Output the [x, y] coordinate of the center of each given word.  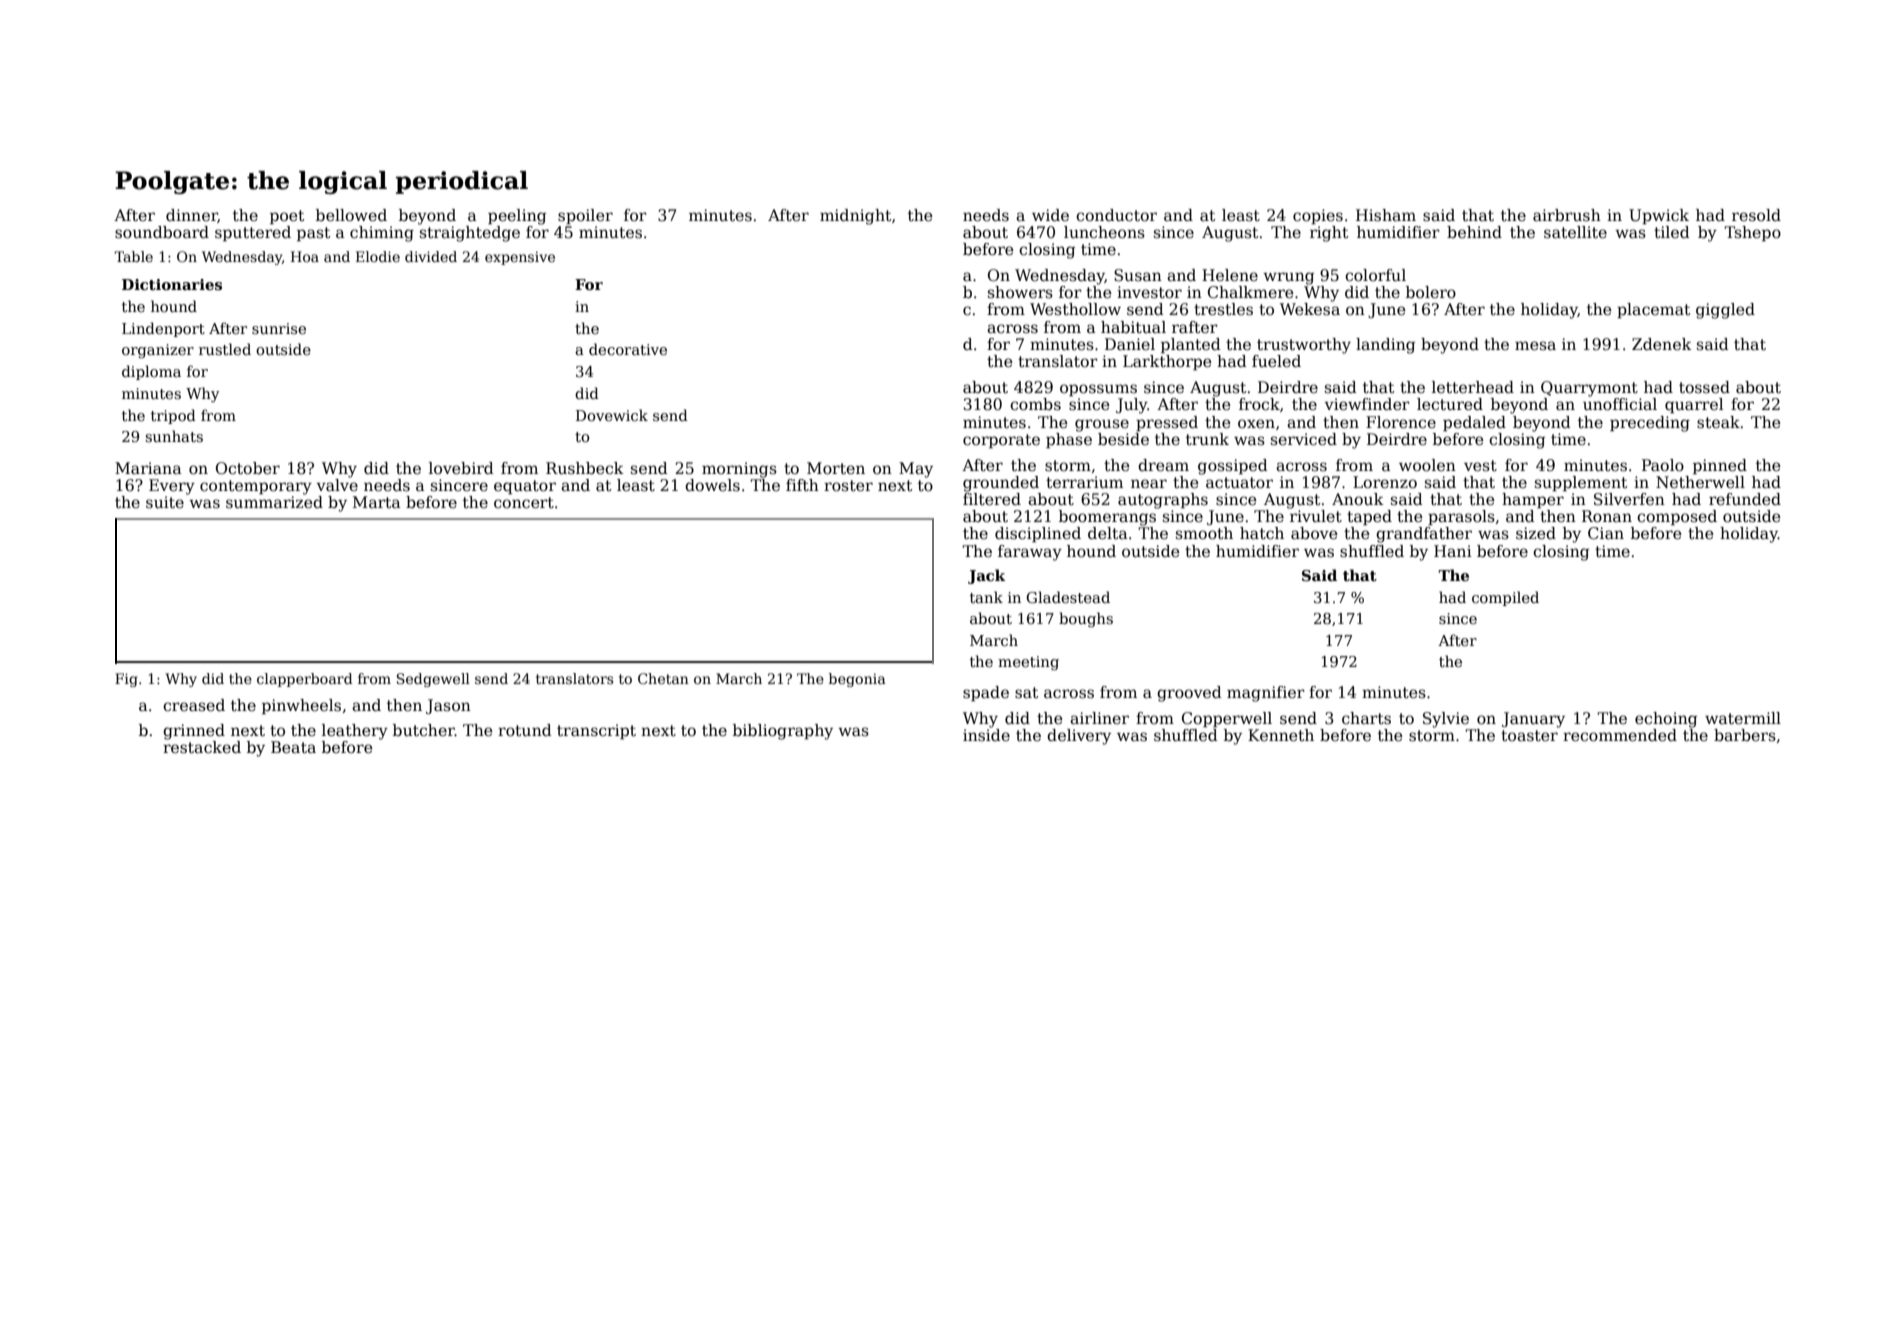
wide [1050, 215]
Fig [126, 680]
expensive [520, 258]
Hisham [1386, 215]
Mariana [148, 468]
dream [1163, 465]
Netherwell [1700, 482]
